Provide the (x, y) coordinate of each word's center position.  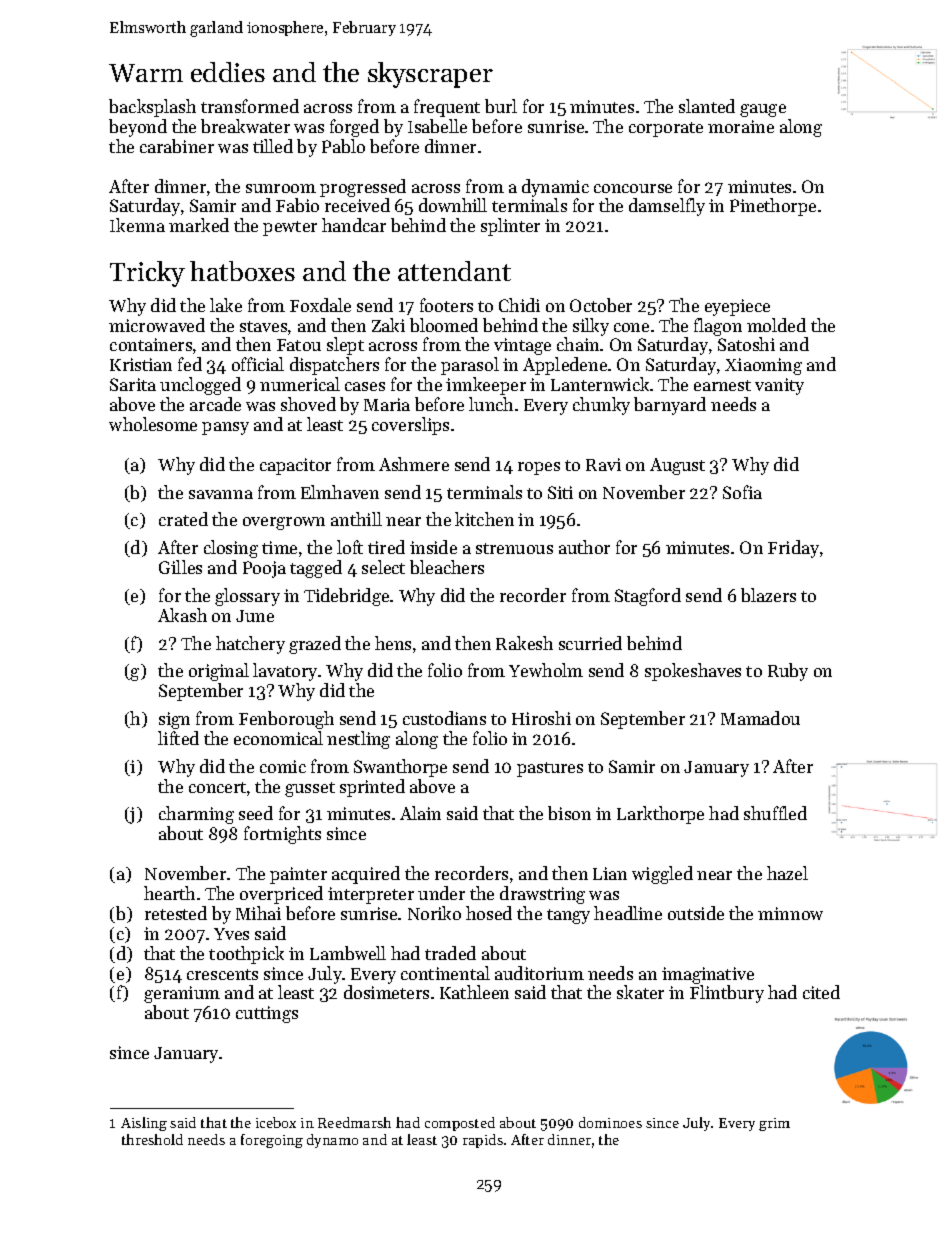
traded (450, 953)
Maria (387, 404)
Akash (182, 615)
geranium (182, 994)
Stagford (648, 597)
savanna (221, 494)
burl (501, 106)
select (383, 567)
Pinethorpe (773, 207)
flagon (718, 327)
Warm (146, 73)
